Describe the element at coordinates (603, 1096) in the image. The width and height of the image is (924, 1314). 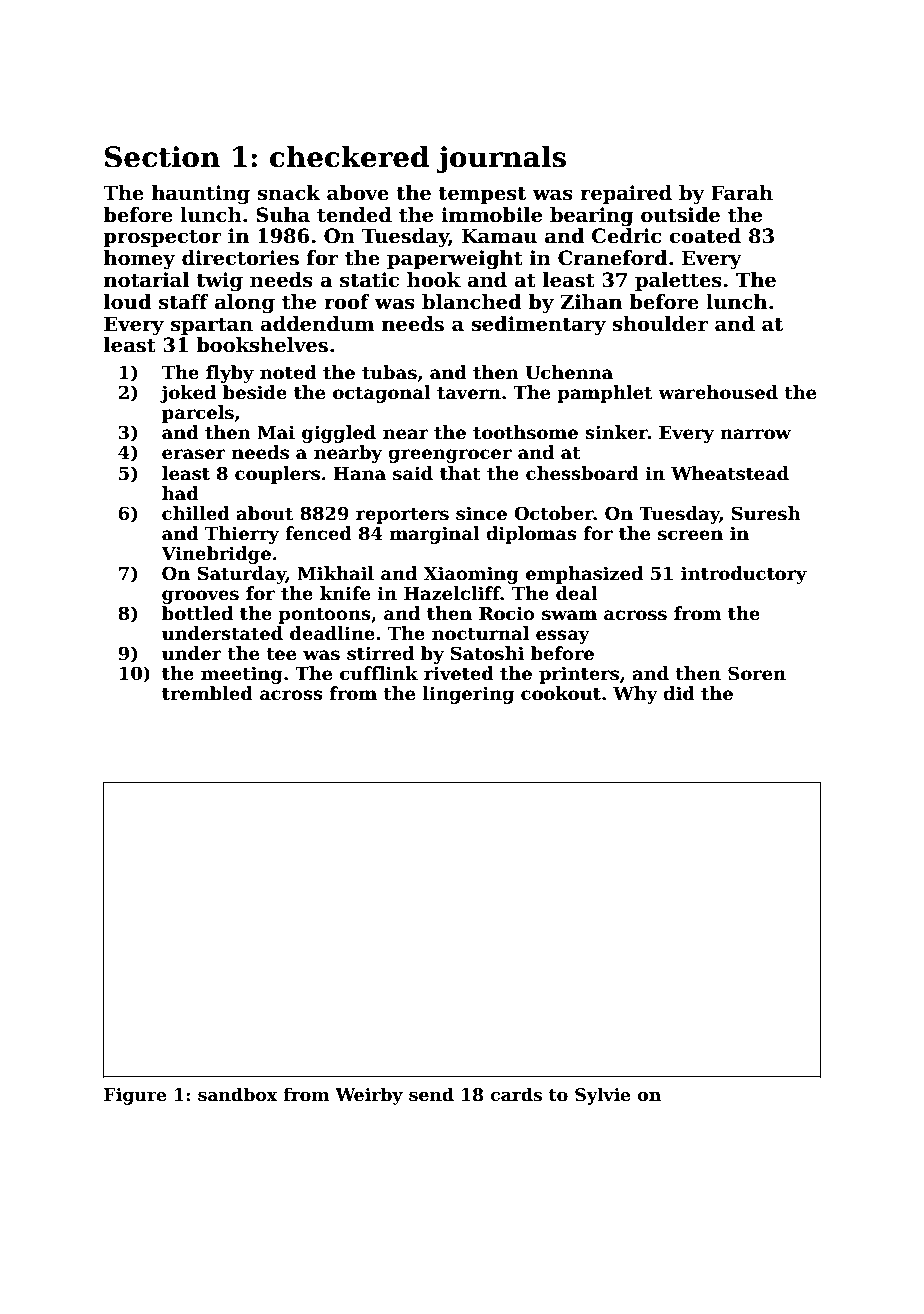
I see `Sylvie` at that location.
